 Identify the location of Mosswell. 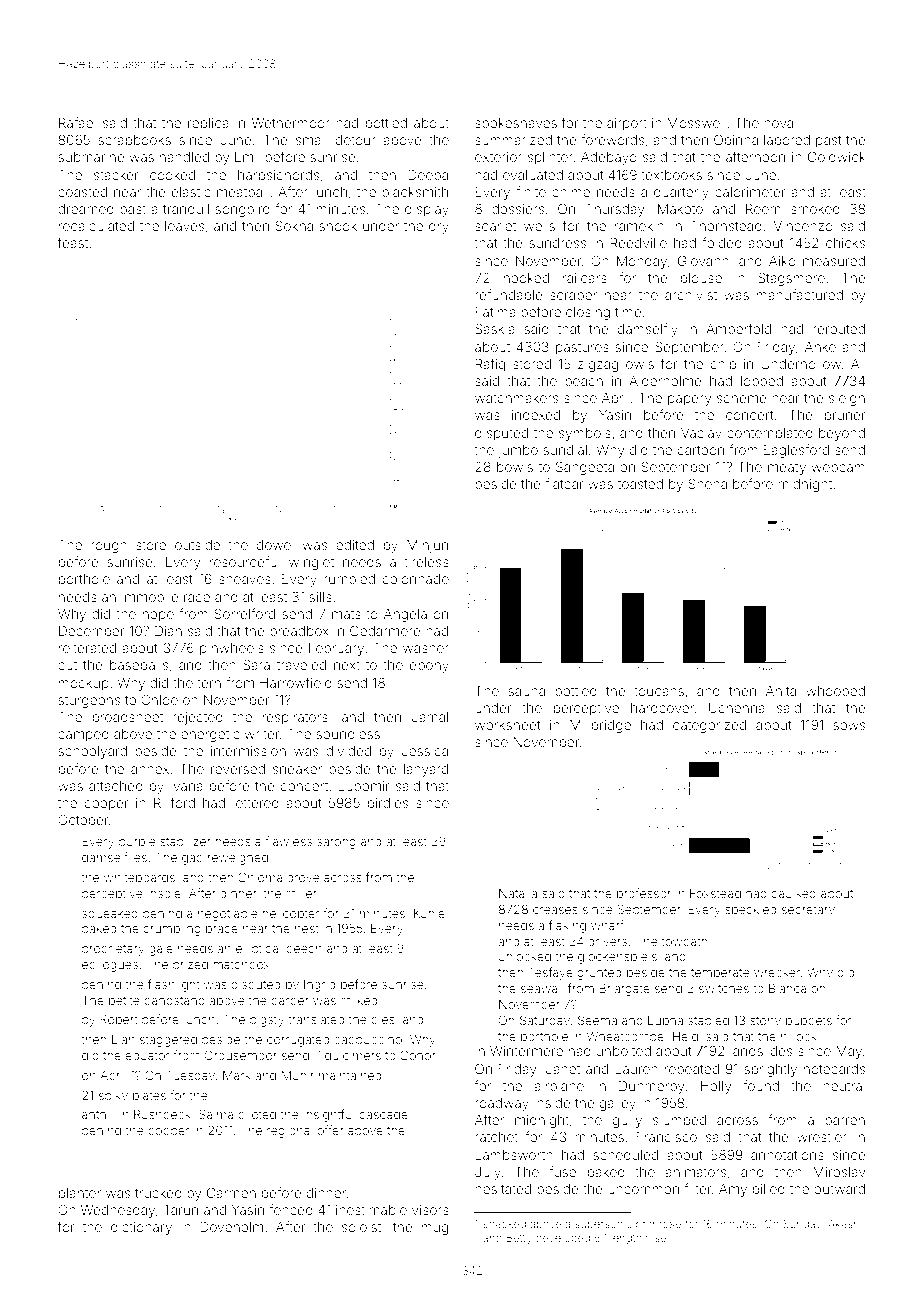
(696, 123).
